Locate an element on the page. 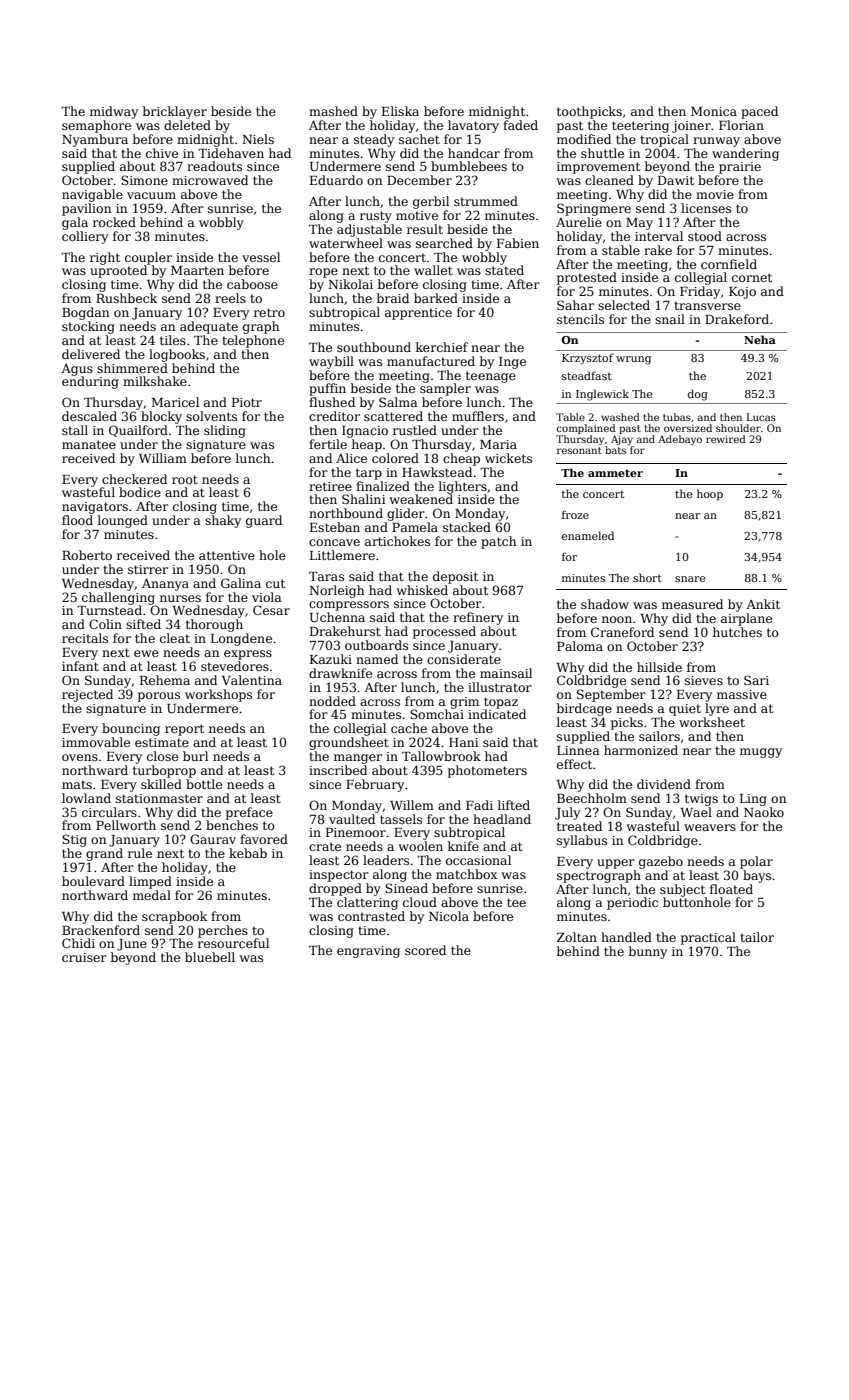 Image resolution: width=849 pixels, height=1400 pixels. scored is located at coordinates (425, 950).
